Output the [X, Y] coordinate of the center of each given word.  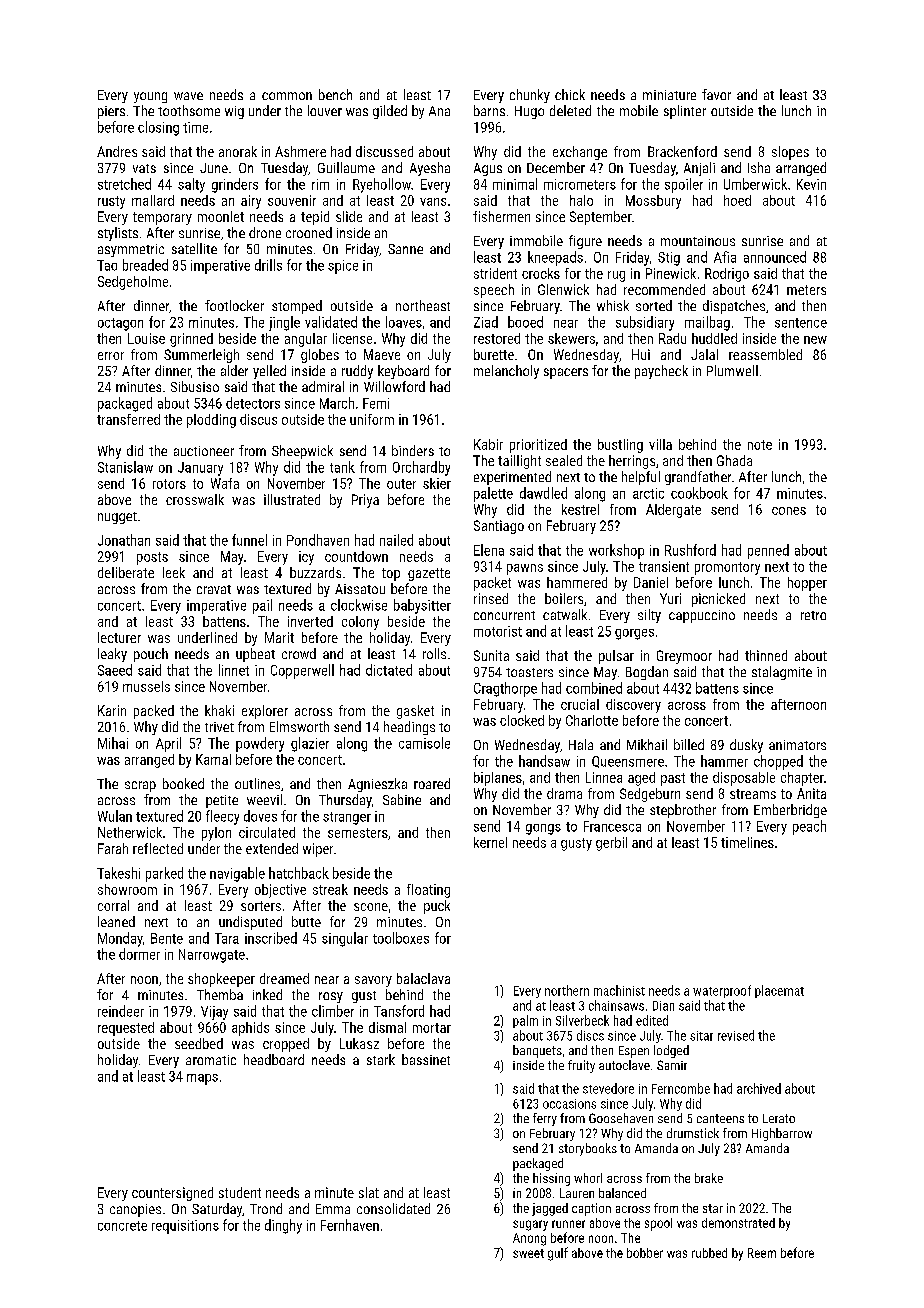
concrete [122, 1226]
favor [716, 94]
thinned [766, 655]
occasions [569, 1104]
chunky [530, 96]
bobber [645, 1253]
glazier [310, 744]
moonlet [221, 216]
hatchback [299, 873]
